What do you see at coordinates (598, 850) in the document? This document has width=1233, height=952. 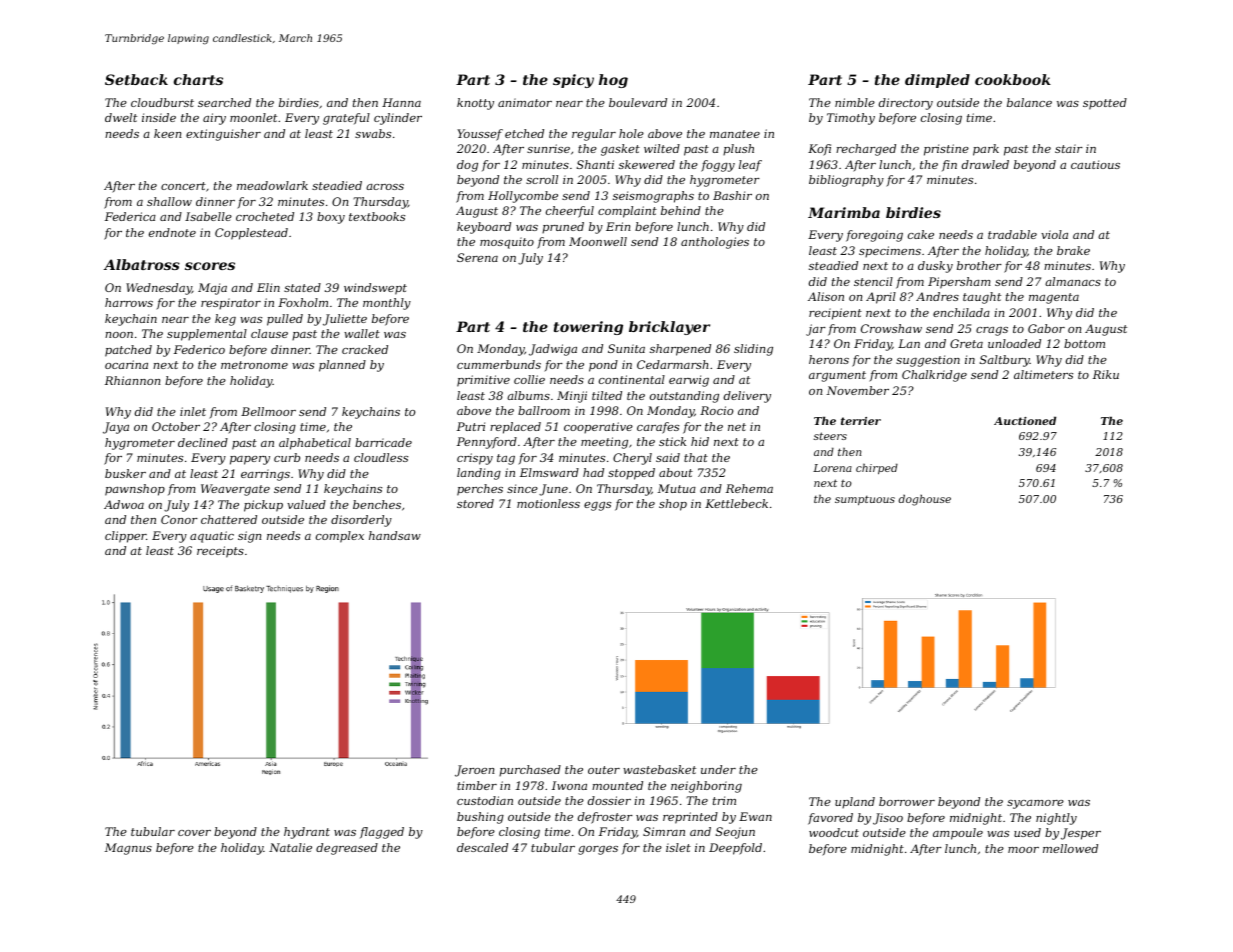 I see `gorges` at bounding box center [598, 850].
